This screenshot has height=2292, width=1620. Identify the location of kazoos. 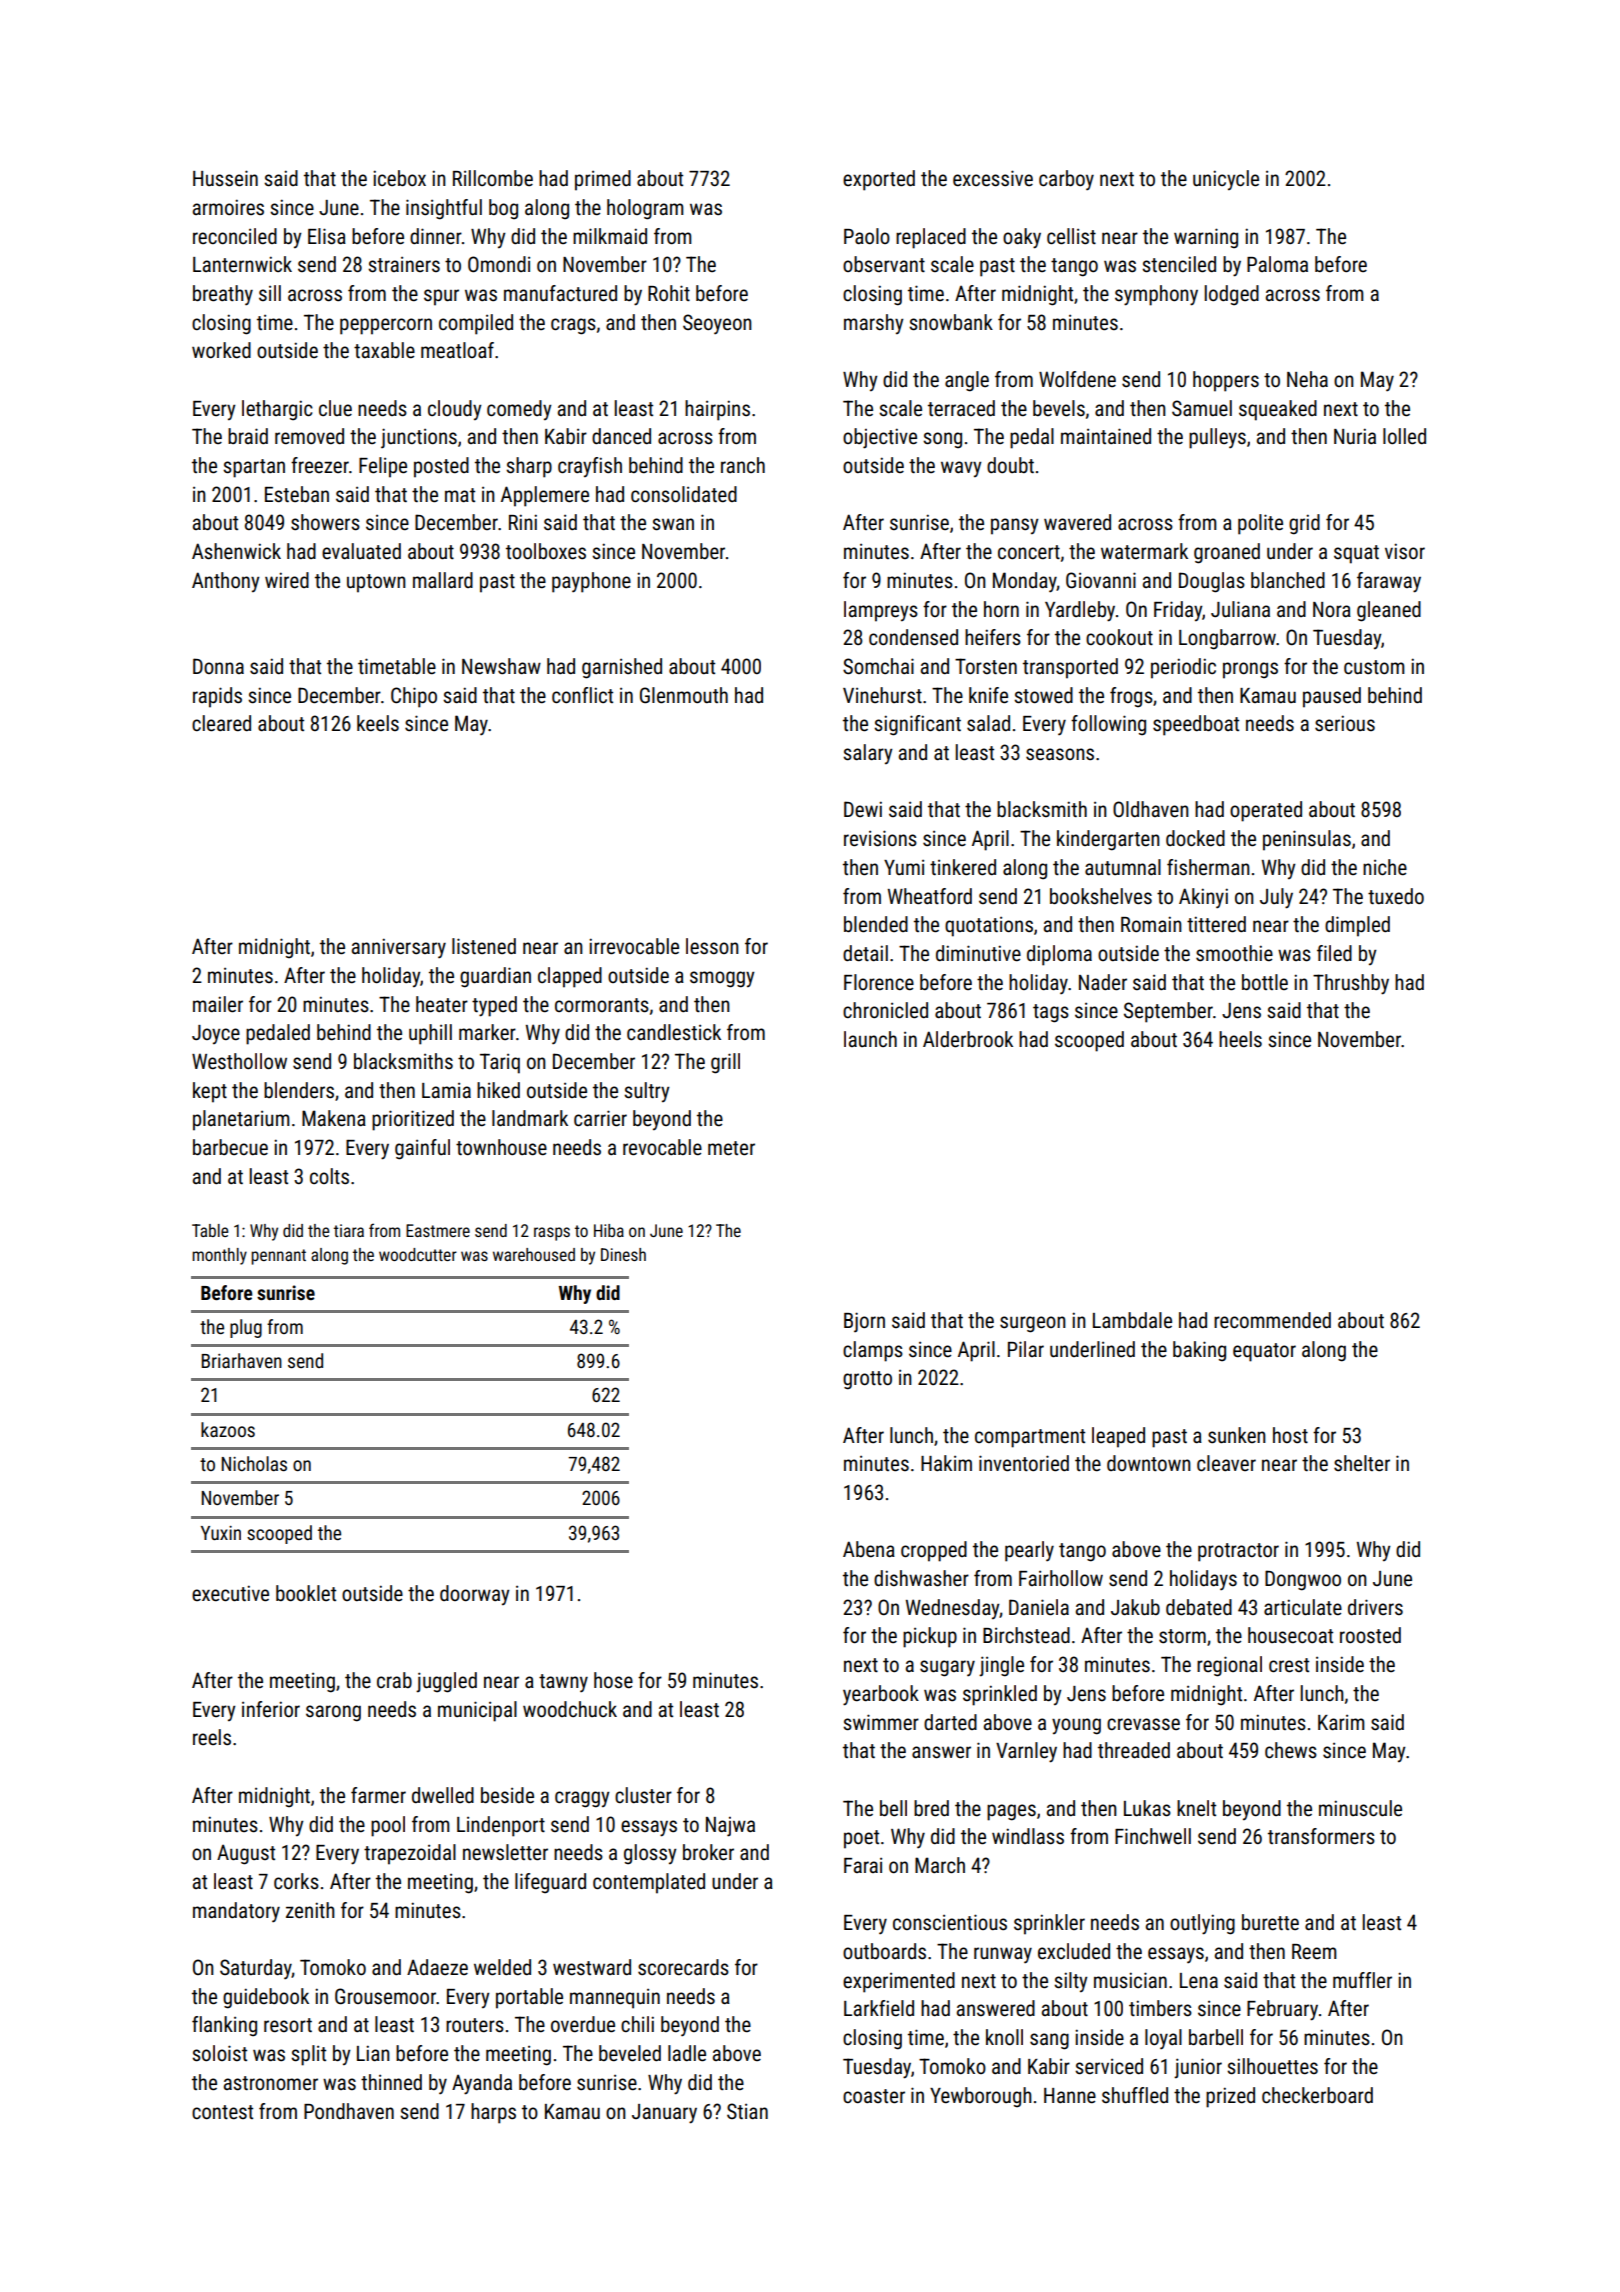
(228, 1429).
